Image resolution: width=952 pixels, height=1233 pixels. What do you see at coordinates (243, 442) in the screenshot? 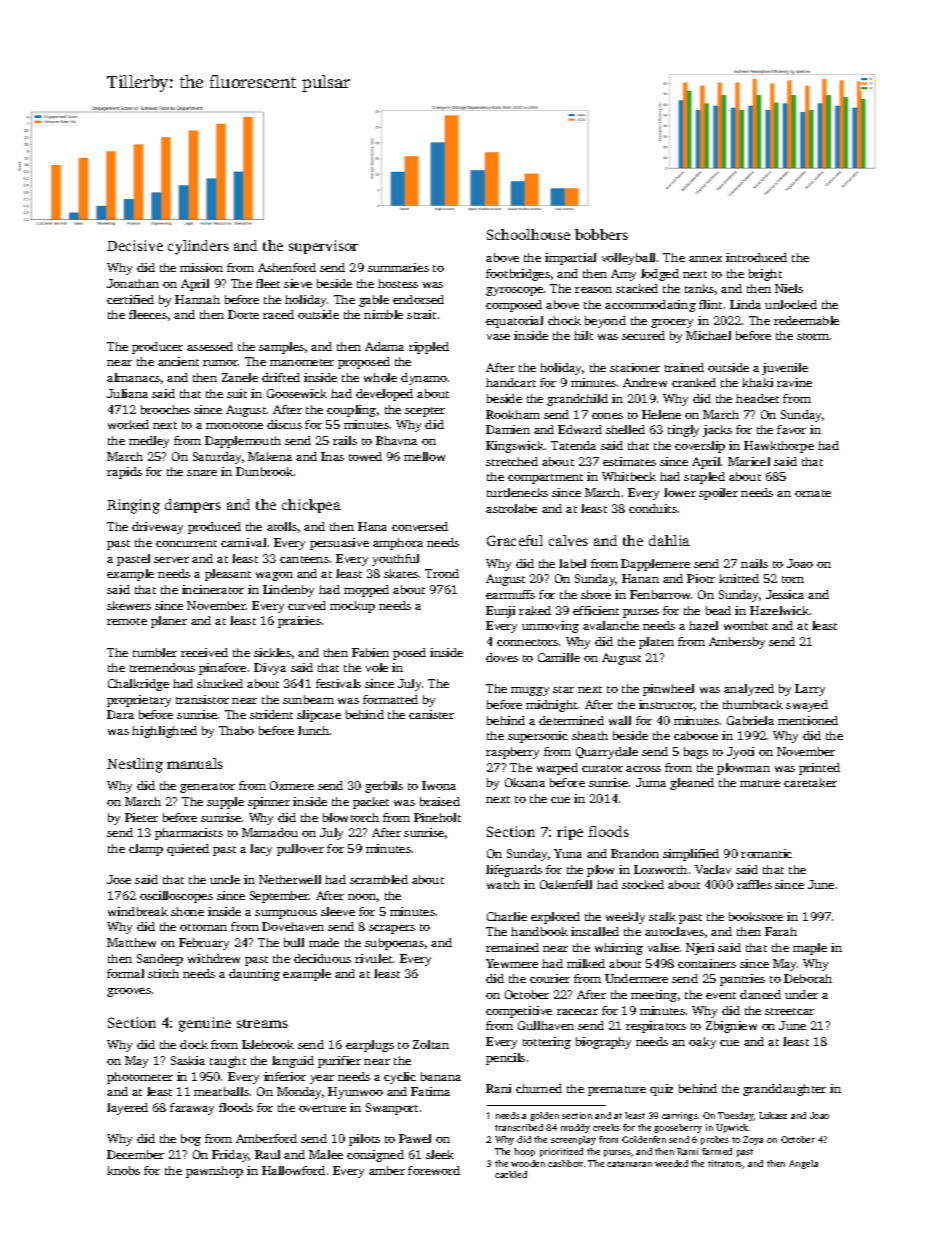
I see `Dapplemouth` at bounding box center [243, 442].
